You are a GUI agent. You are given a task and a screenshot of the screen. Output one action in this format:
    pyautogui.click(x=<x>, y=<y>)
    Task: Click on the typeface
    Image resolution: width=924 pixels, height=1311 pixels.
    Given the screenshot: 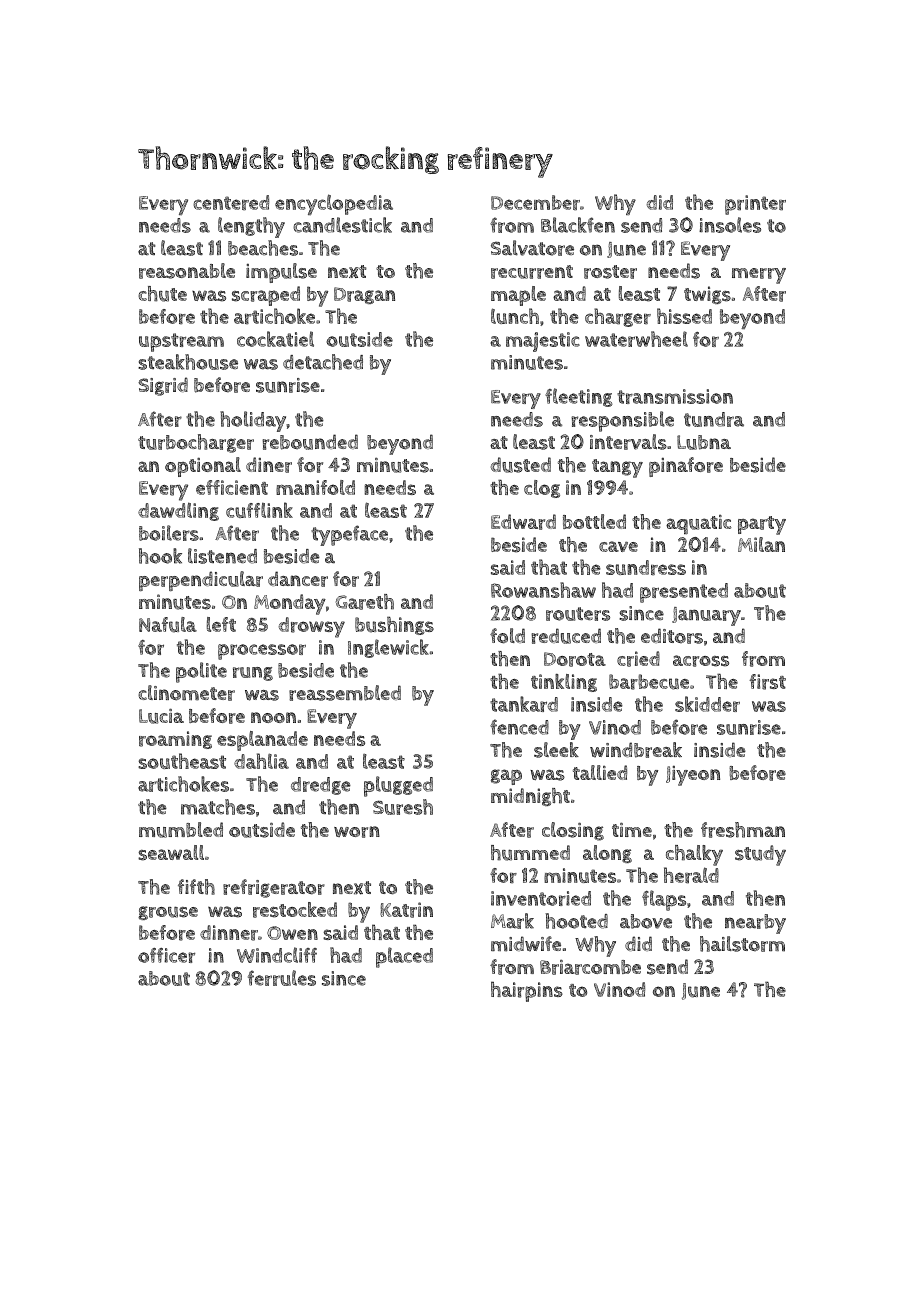 What is the action you would take?
    pyautogui.click(x=349, y=535)
